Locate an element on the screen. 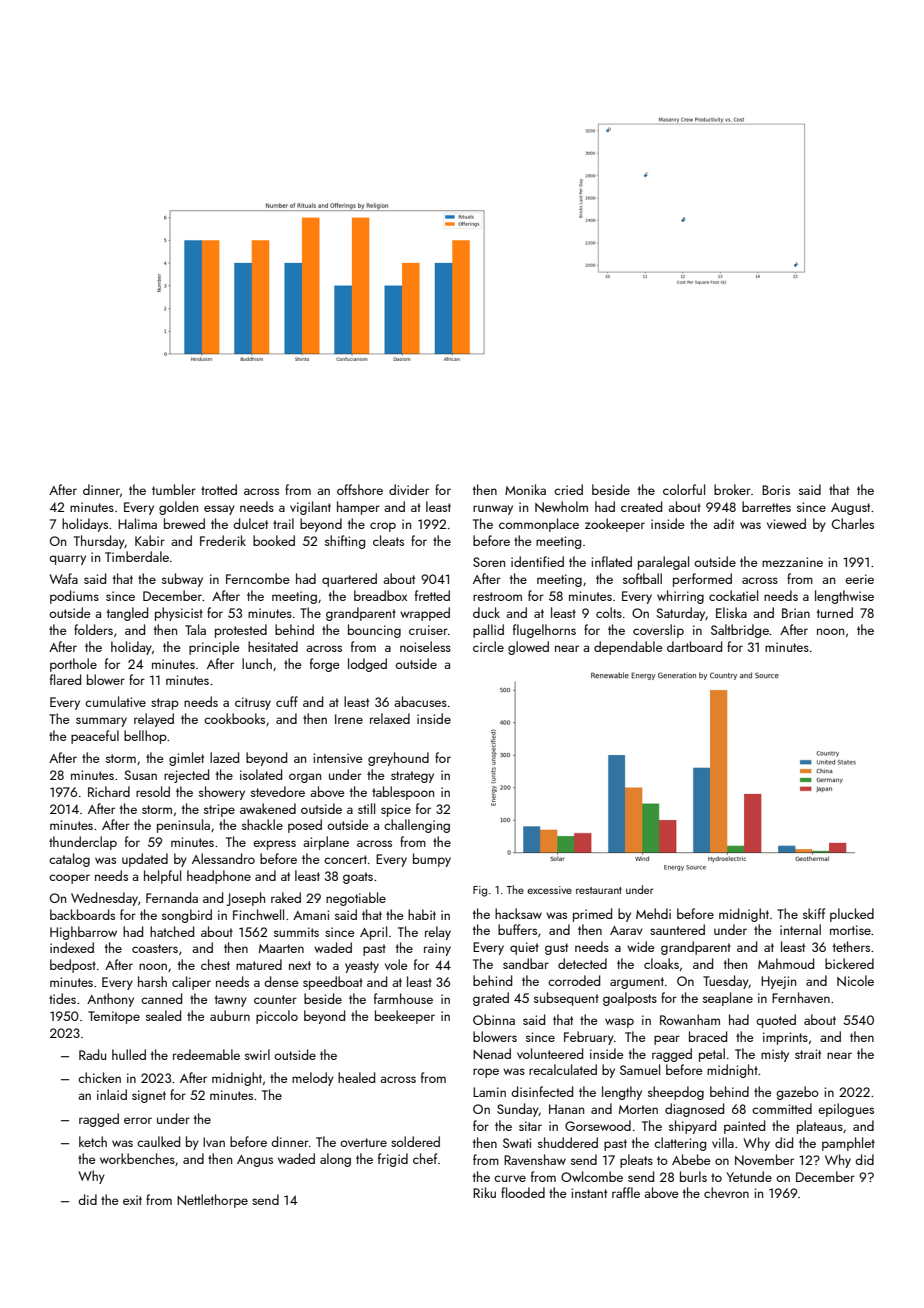 The image size is (924, 1308). tumbler is located at coordinates (174, 489).
